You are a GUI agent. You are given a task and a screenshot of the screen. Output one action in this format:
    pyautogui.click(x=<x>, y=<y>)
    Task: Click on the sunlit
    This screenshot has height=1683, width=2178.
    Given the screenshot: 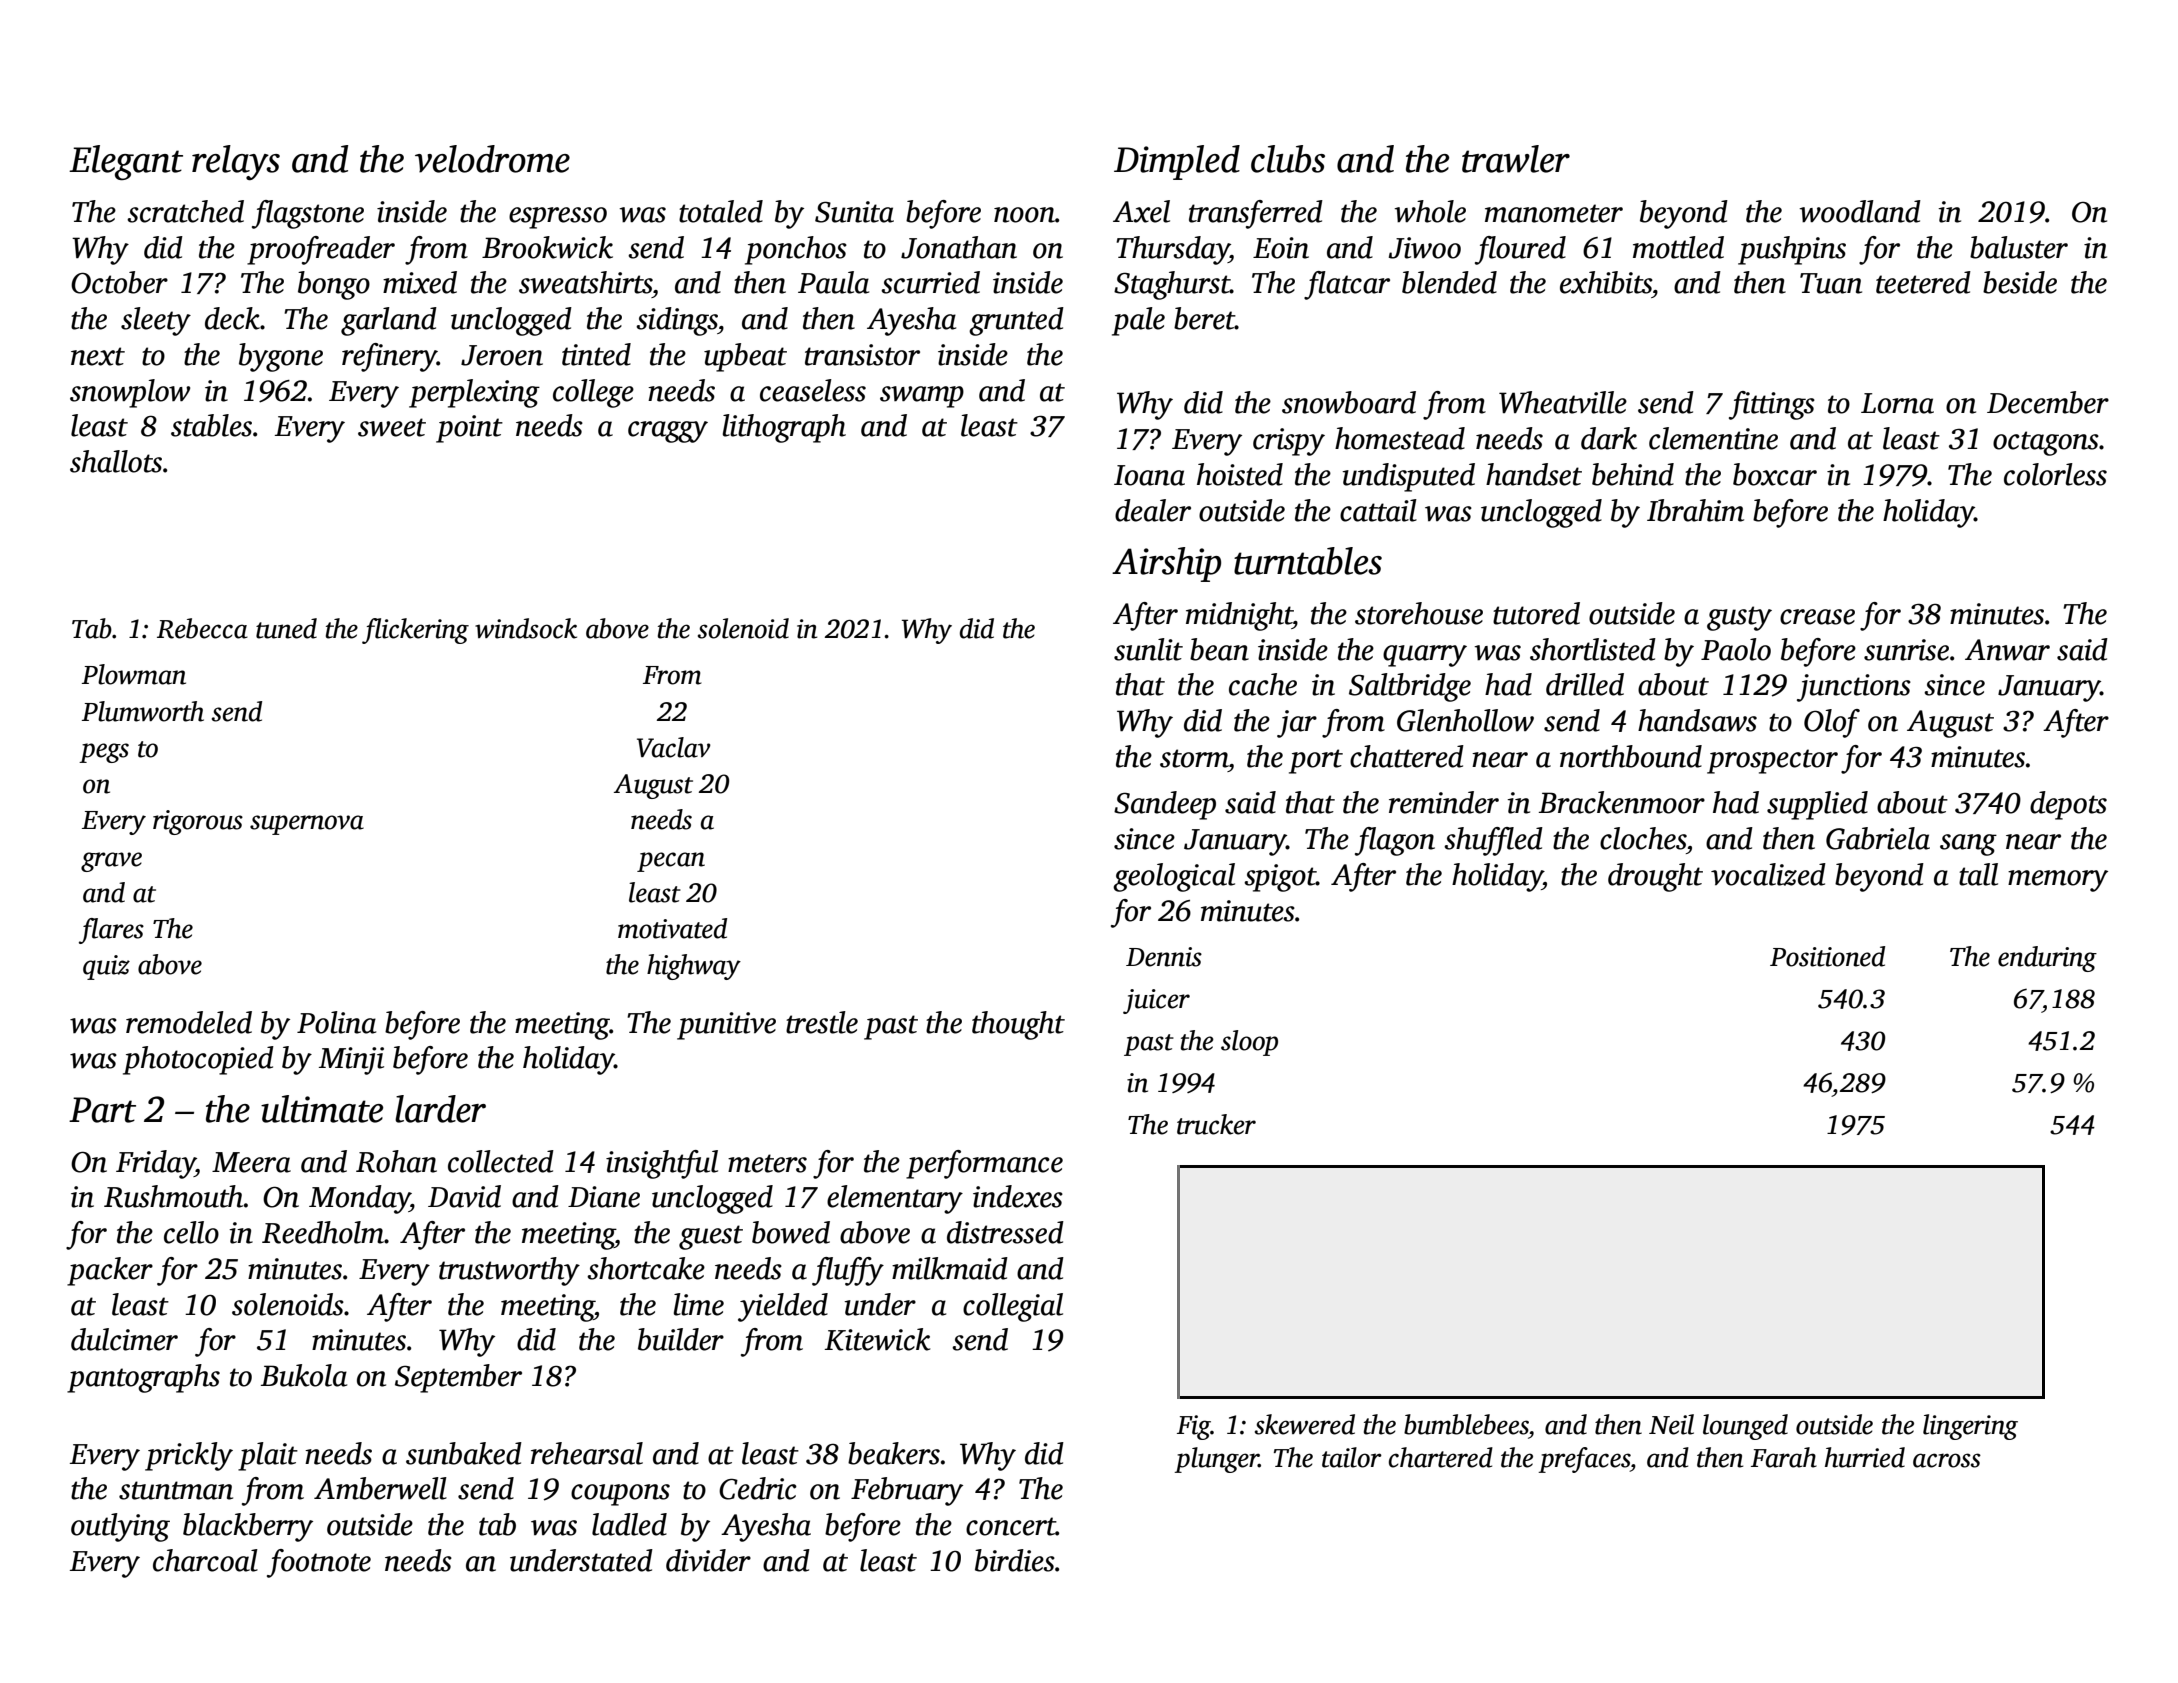 What is the action you would take?
    pyautogui.click(x=1148, y=649)
